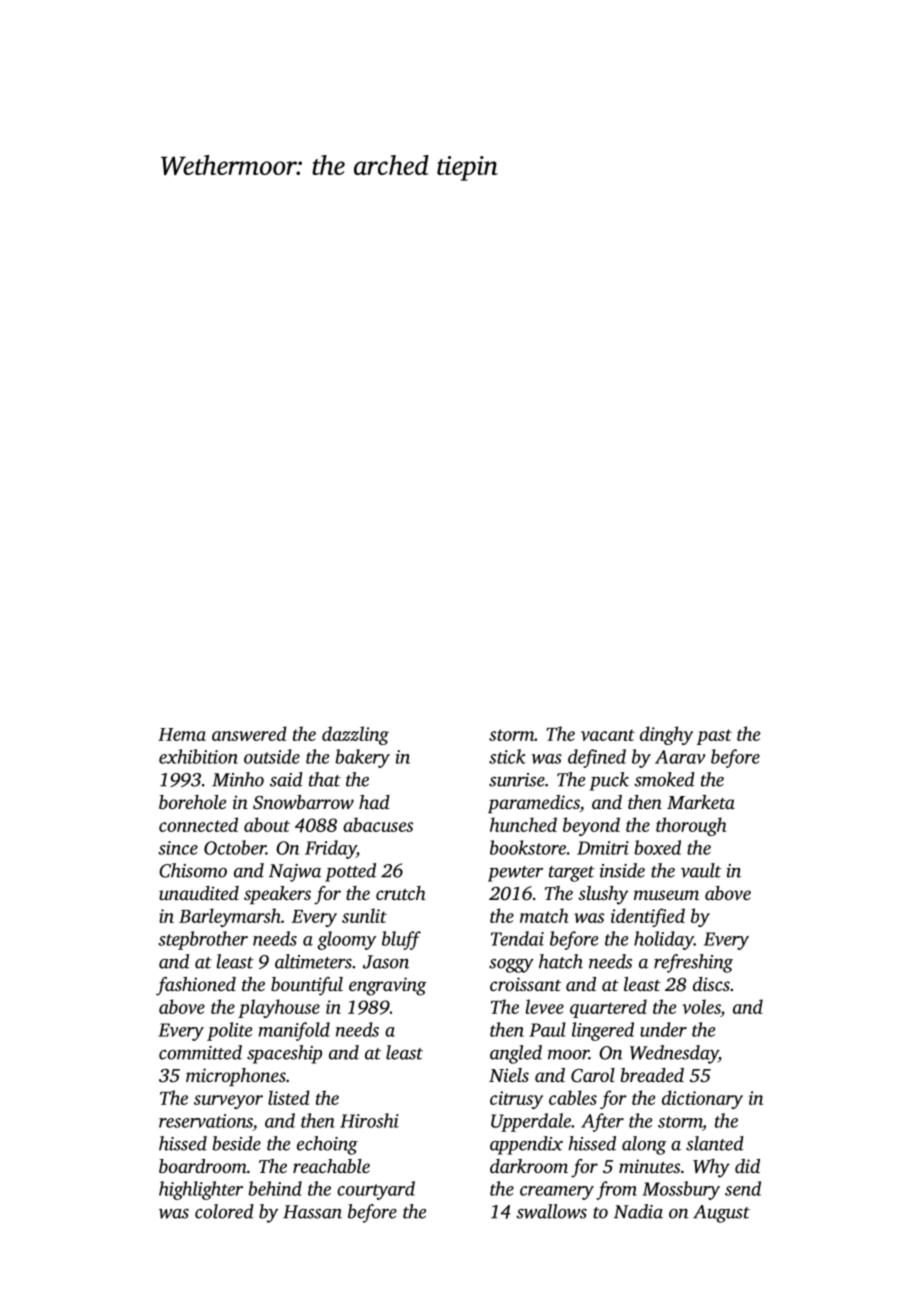  Describe the element at coordinates (652, 1075) in the screenshot. I see `breaded` at that location.
